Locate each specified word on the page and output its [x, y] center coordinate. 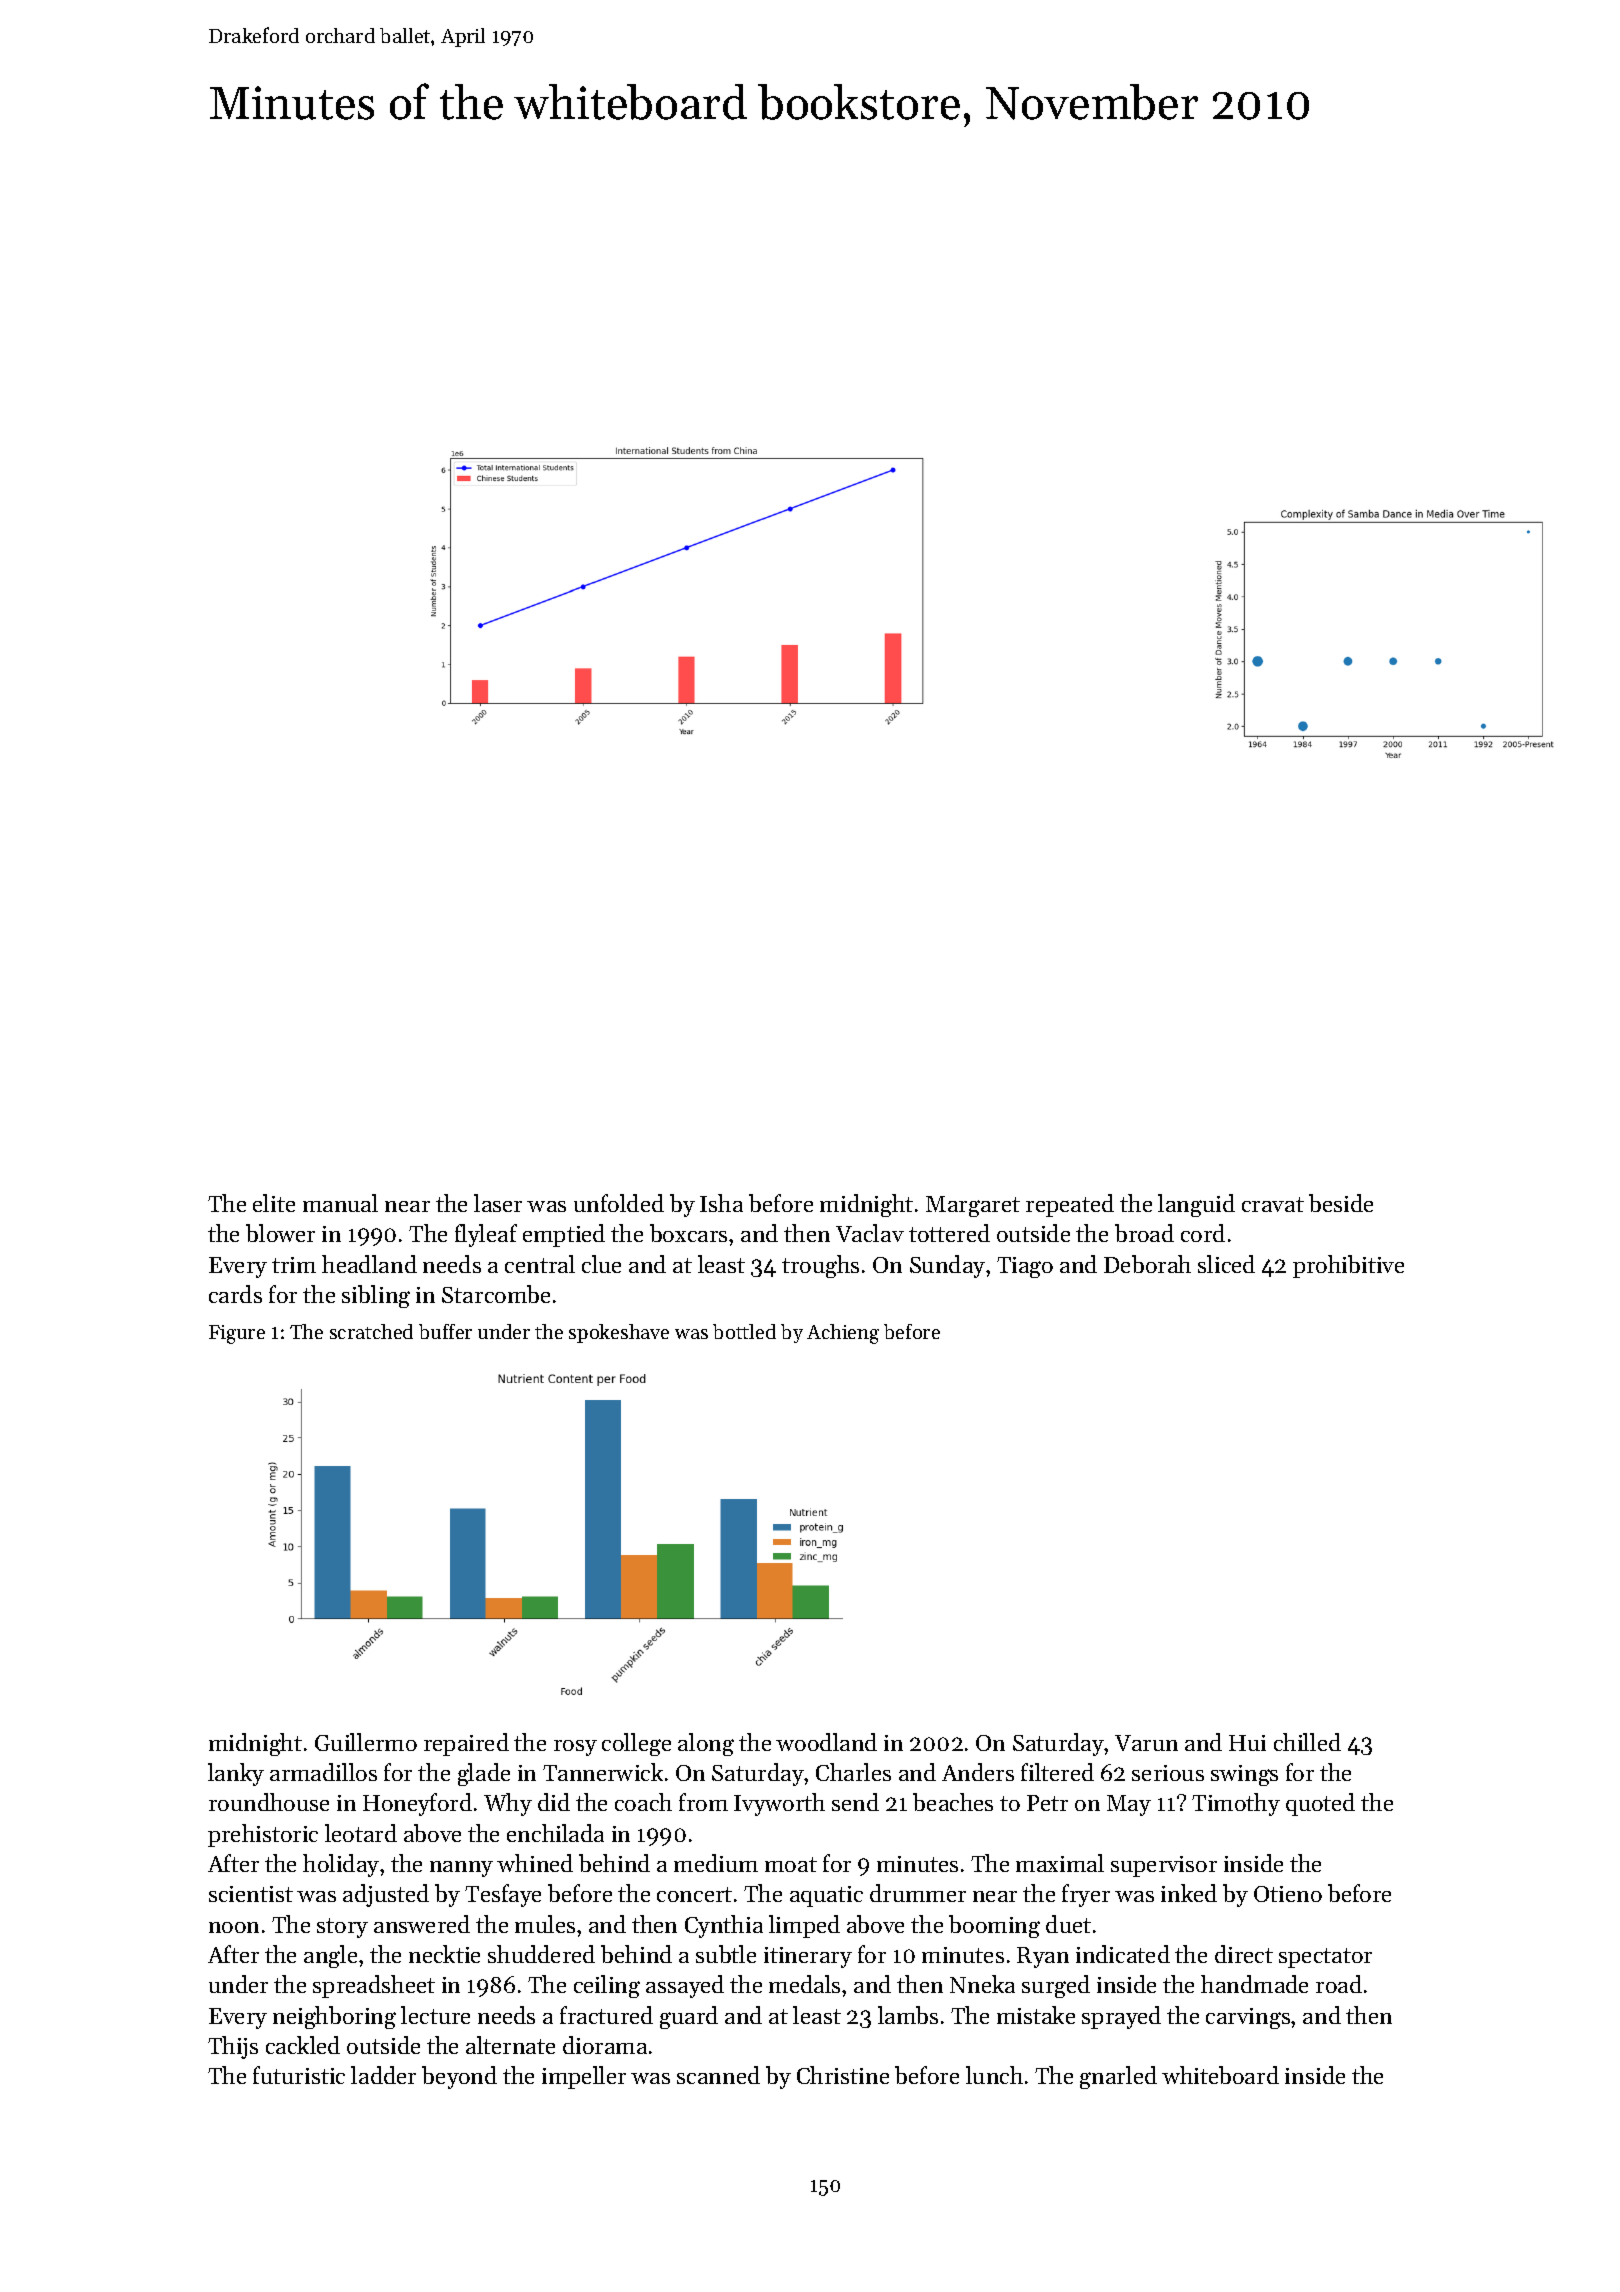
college [636, 1744]
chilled [1307, 1742]
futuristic [299, 2075]
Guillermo [366, 1742]
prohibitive [1348, 1266]
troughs [820, 1266]
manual [340, 1203]
